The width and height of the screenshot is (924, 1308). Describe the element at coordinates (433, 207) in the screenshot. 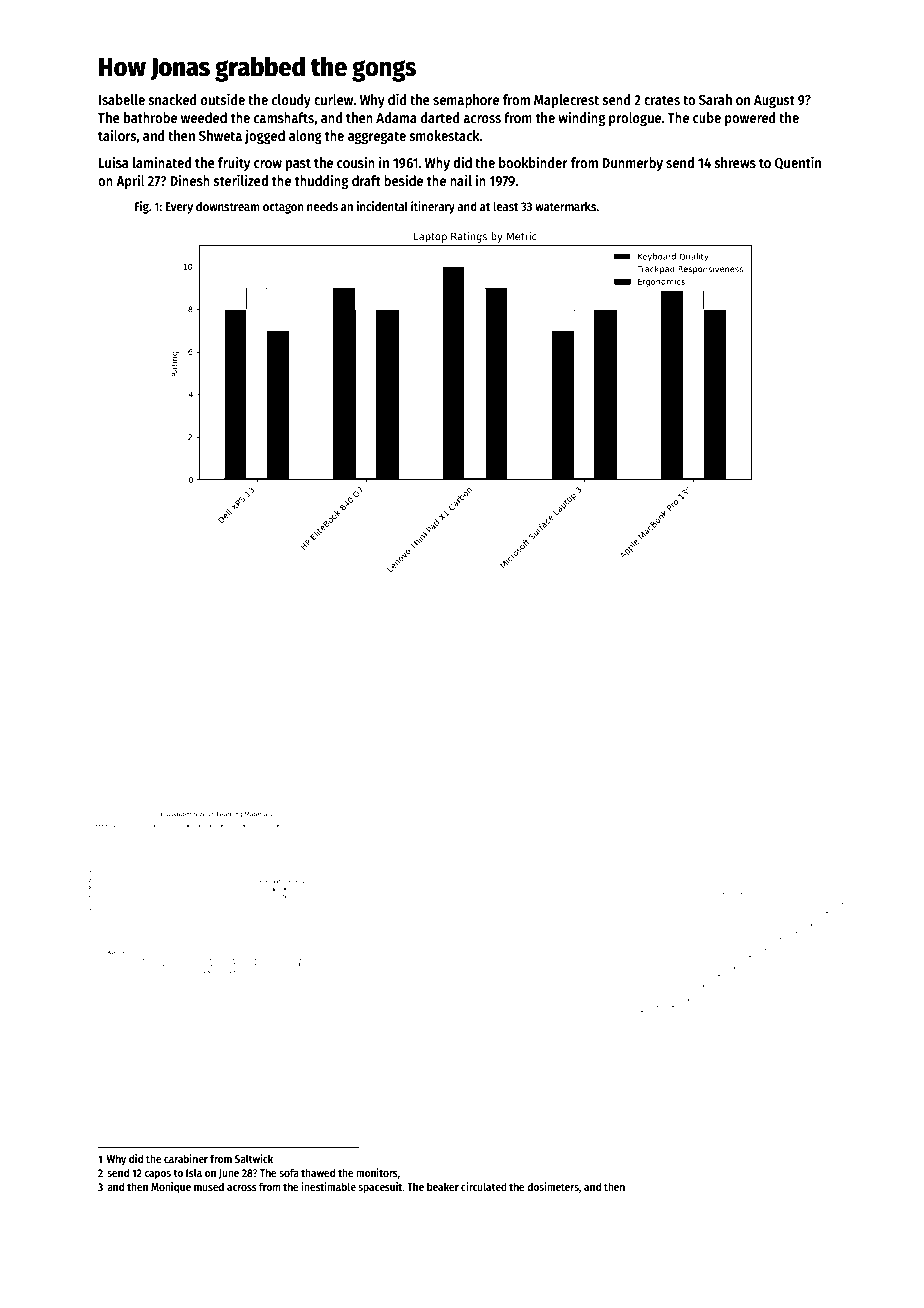

I see `itinerary` at that location.
